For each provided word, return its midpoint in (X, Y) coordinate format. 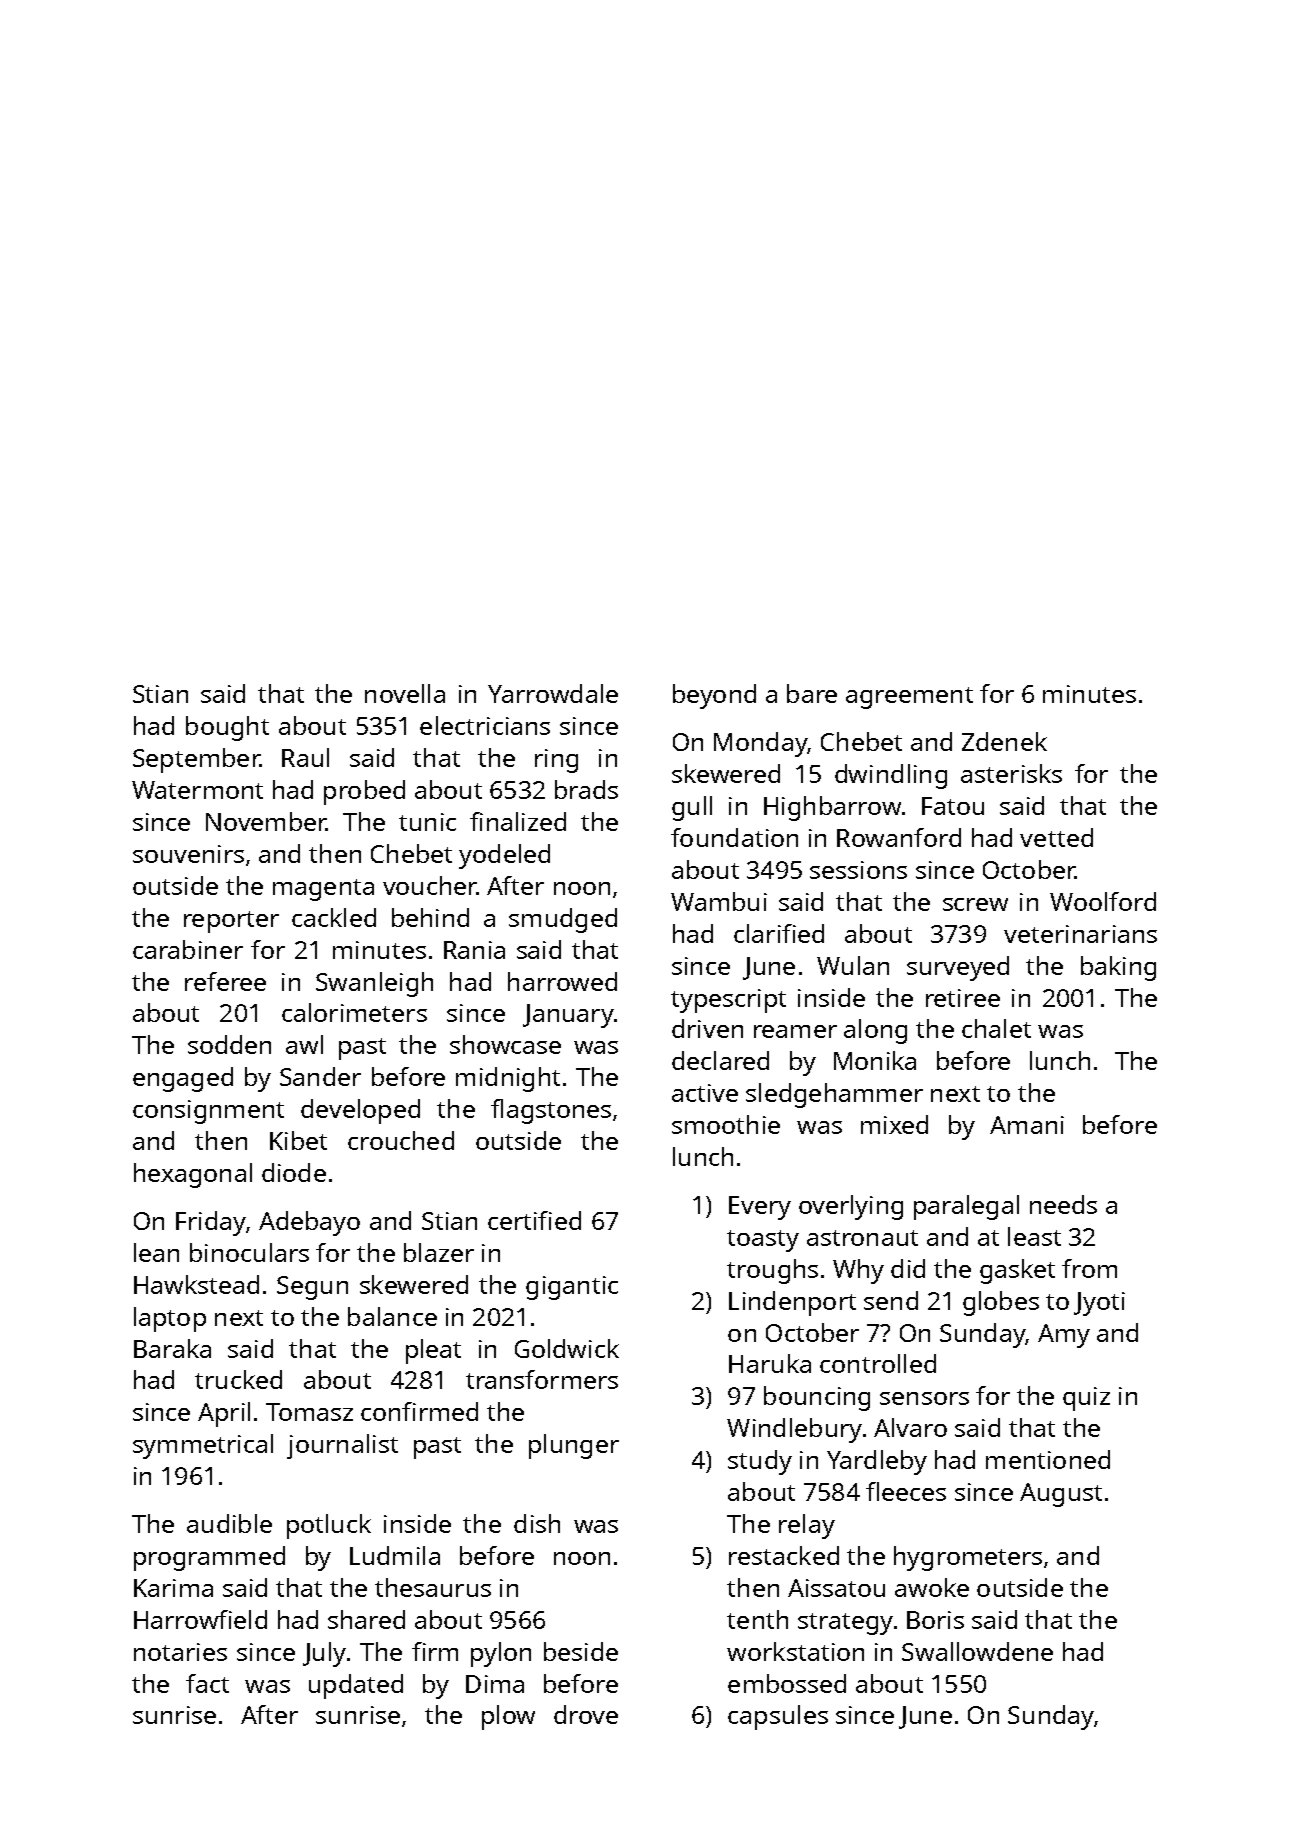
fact (207, 1683)
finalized (518, 821)
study (760, 1462)
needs (1063, 1204)
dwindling (891, 776)
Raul (305, 757)
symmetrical (203, 1446)
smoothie (726, 1124)
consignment (208, 1112)
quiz (1086, 1399)
